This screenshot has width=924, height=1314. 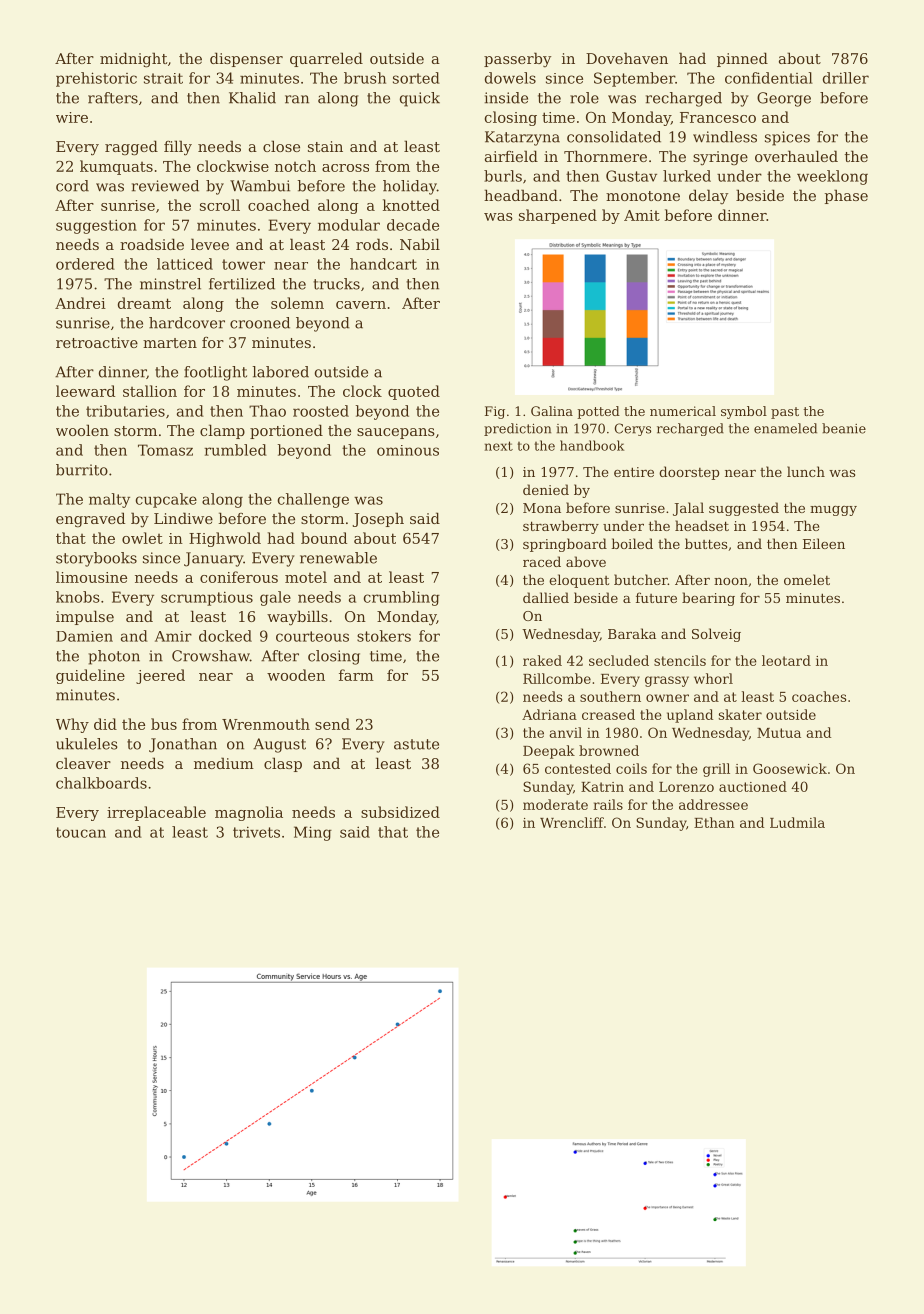 I want to click on quarreled, so click(x=326, y=59).
